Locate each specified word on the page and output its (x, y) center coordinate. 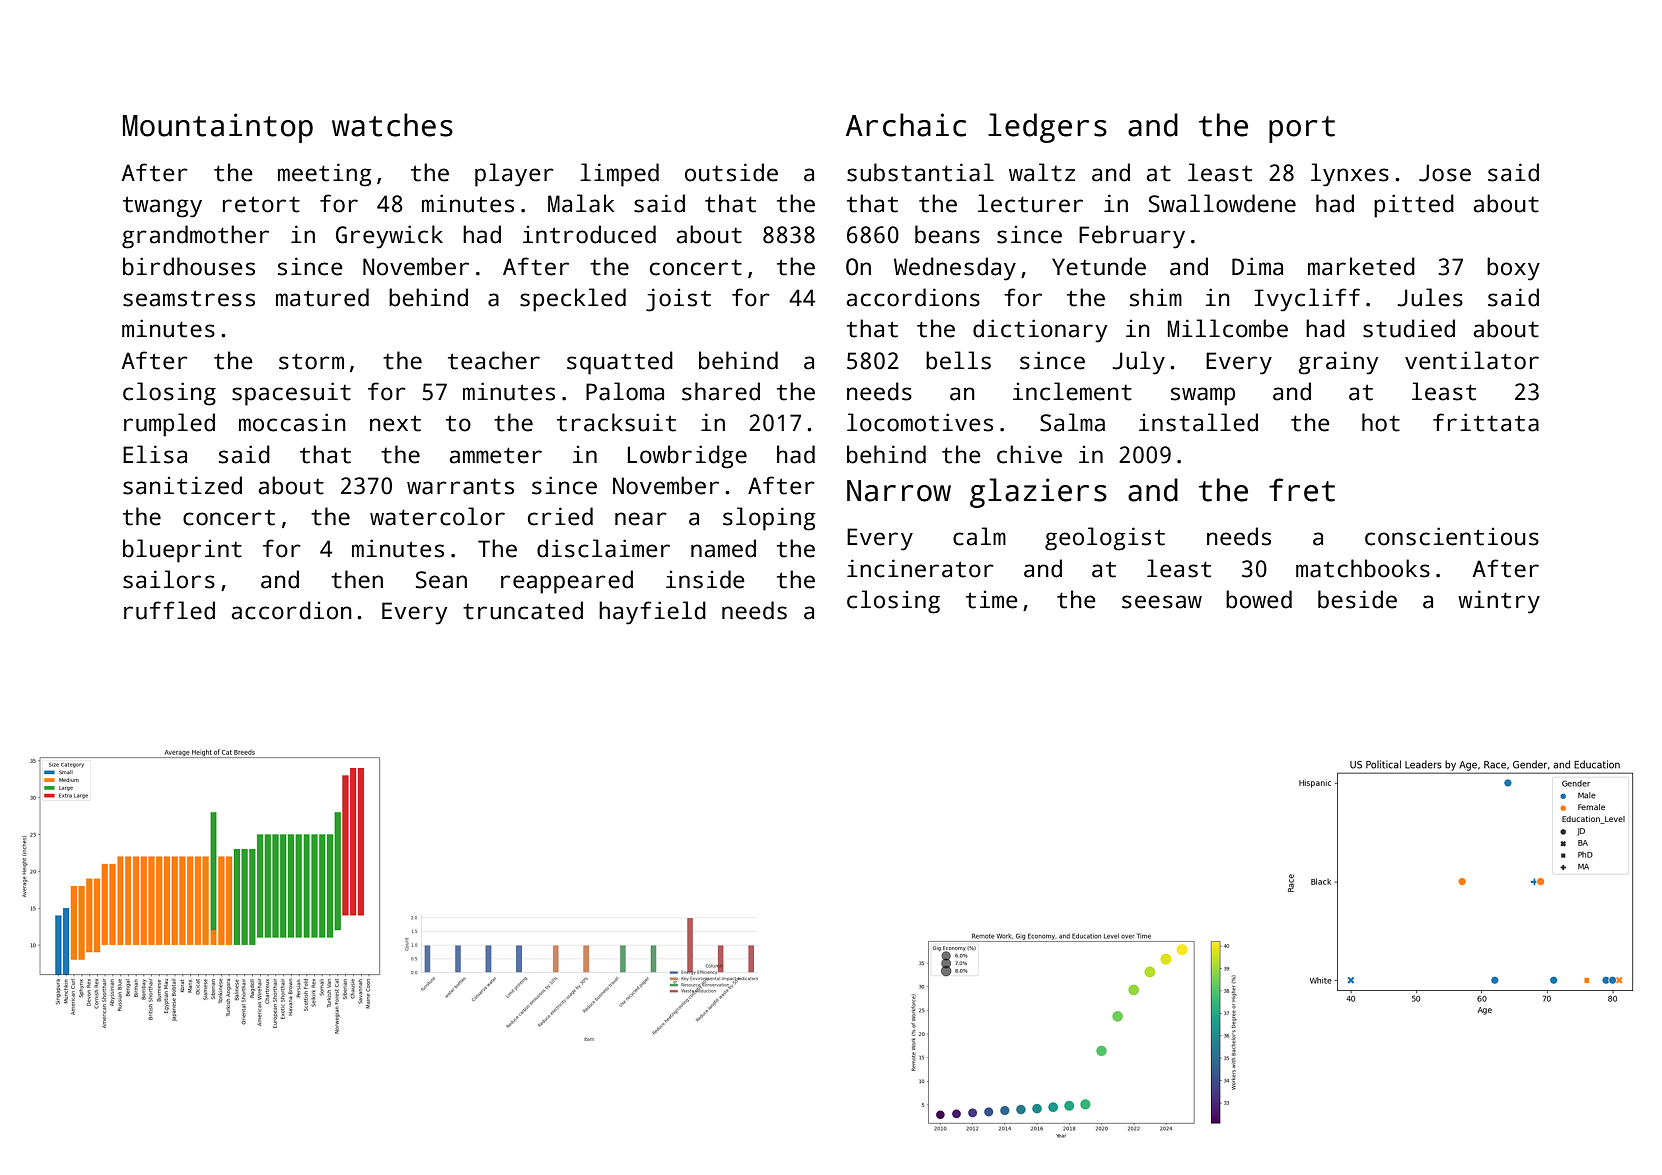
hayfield (652, 613)
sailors (169, 579)
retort (261, 204)
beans (947, 234)
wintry (1499, 602)
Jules (1430, 297)
